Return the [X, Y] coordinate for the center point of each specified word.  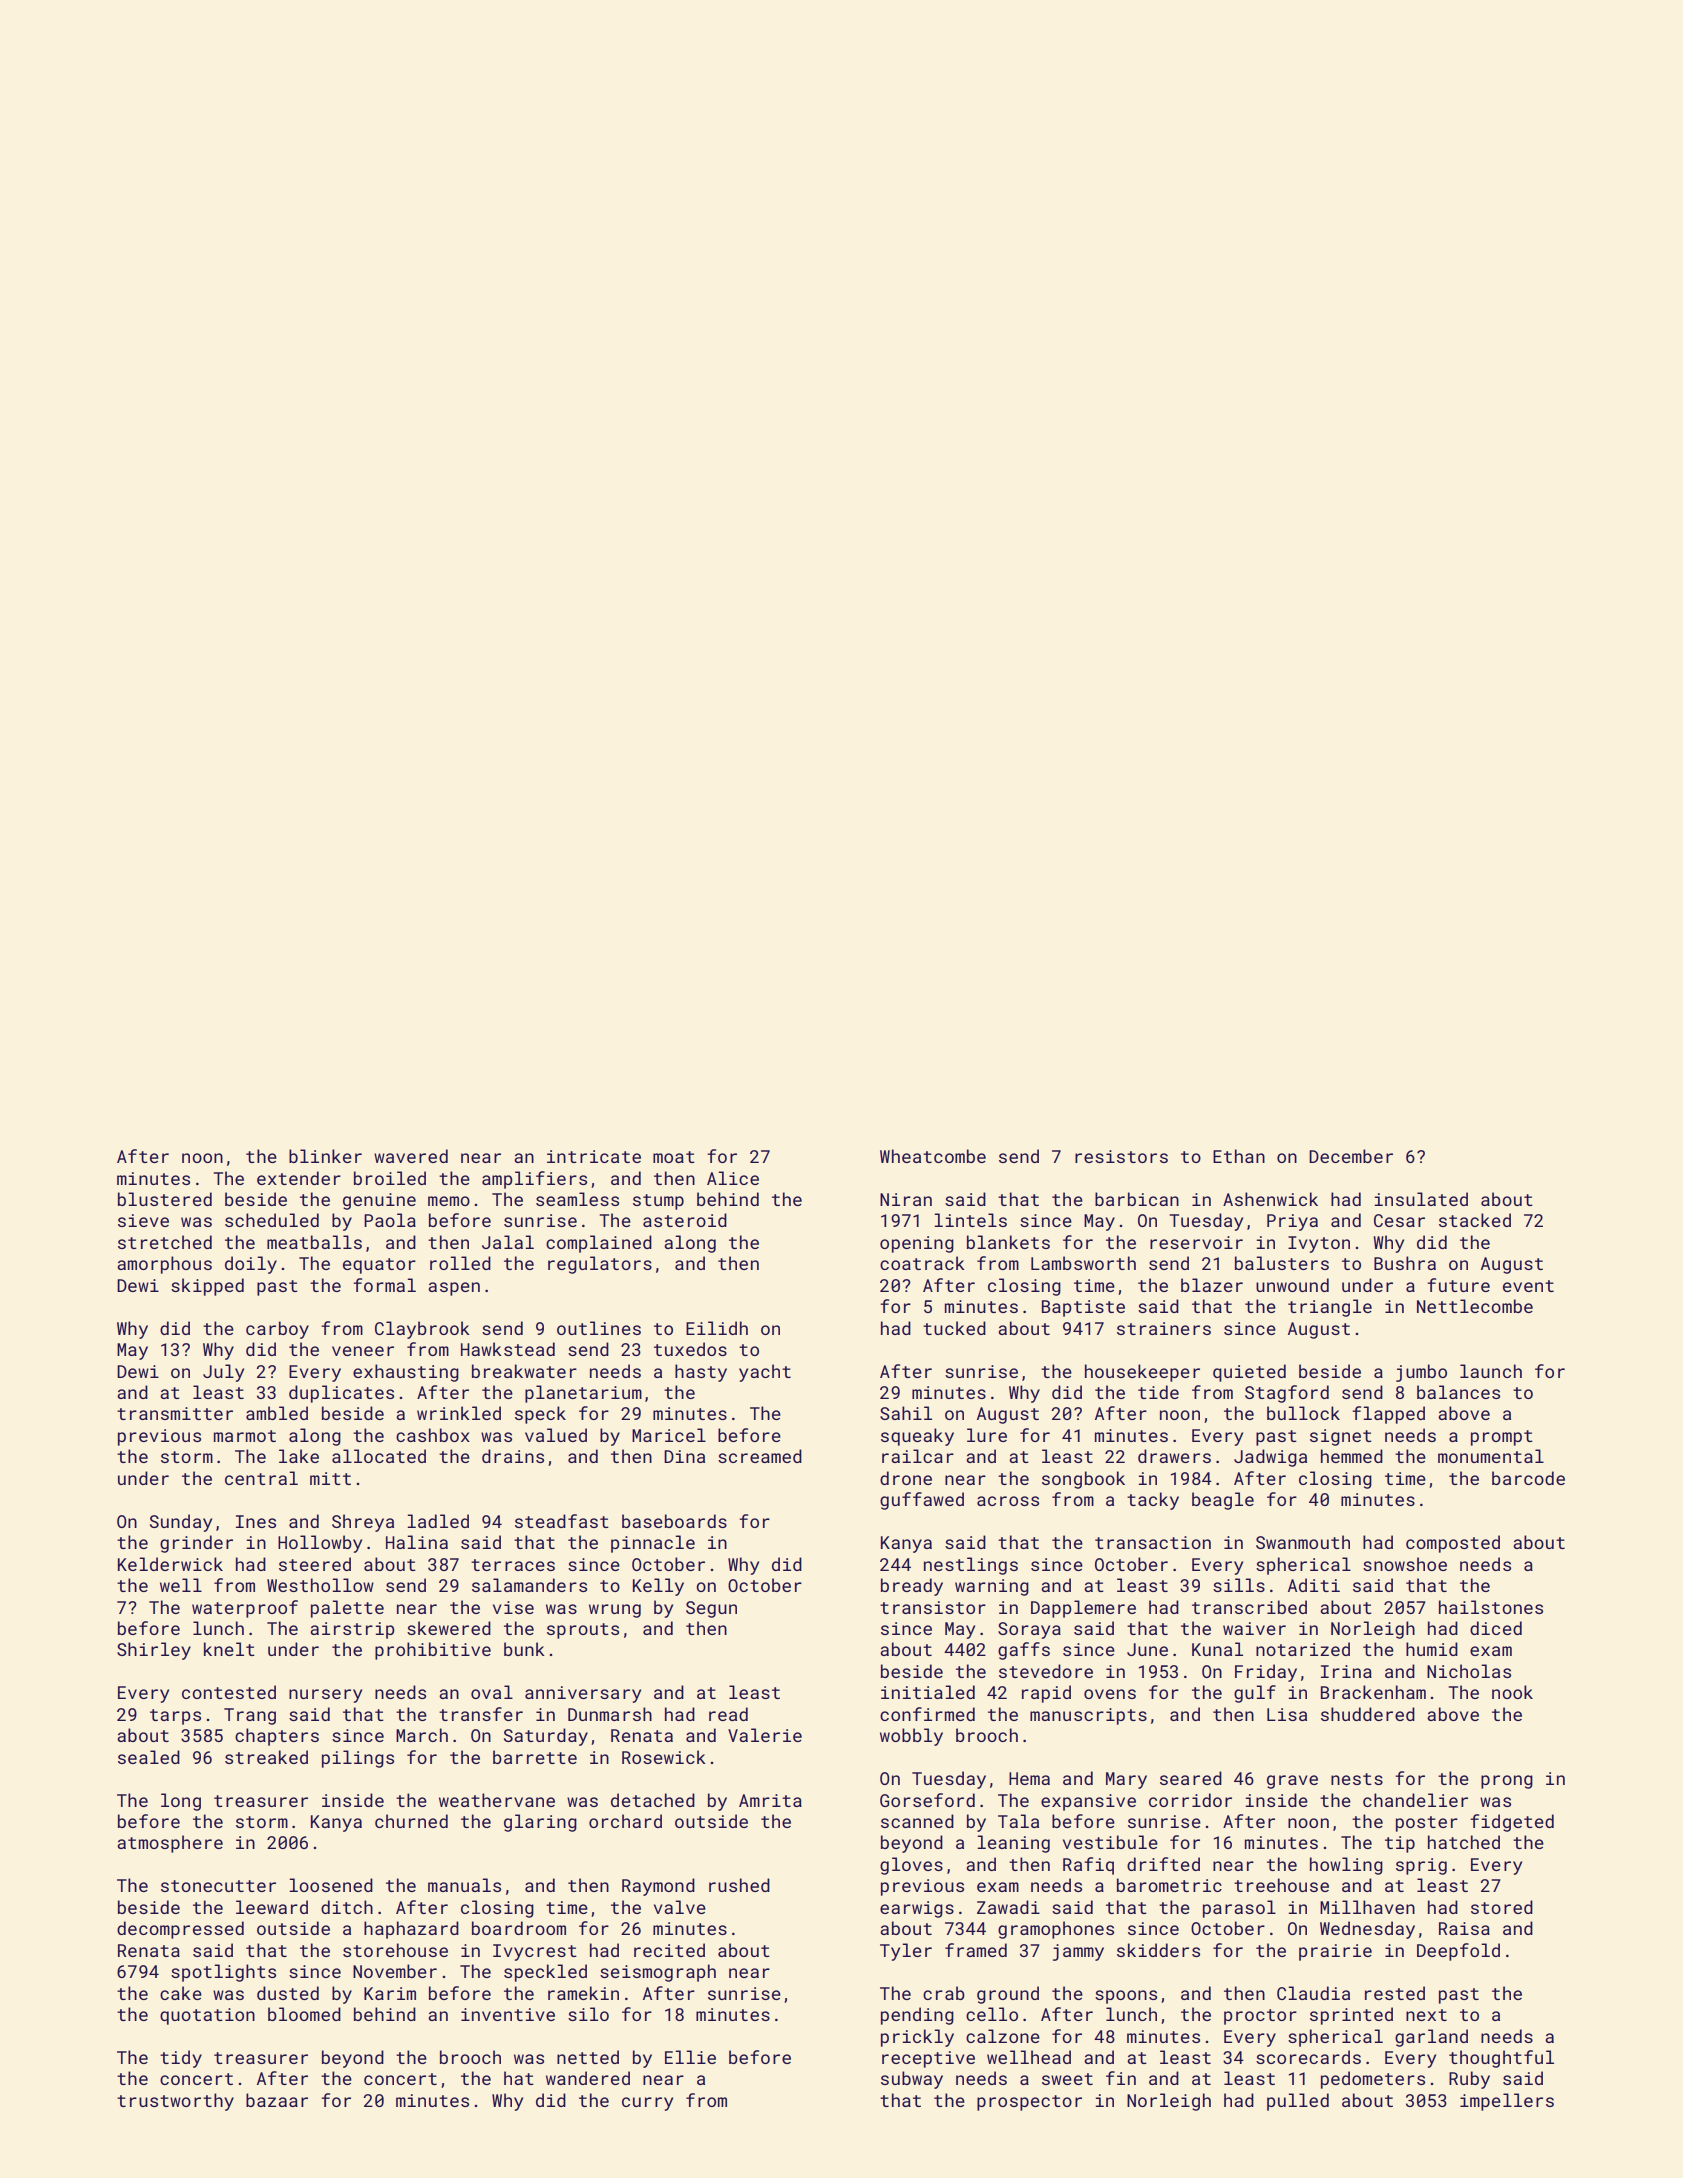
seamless [577, 1199]
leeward [272, 1907]
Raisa [1464, 1928]
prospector [1029, 2103]
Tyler [906, 1952]
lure [987, 1435]
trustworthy [175, 2102]
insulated [1421, 1199]
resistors [1121, 1156]
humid [1432, 1649]
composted [1453, 1544]
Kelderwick [170, 1564]
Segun [711, 1609]
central [261, 1478]
